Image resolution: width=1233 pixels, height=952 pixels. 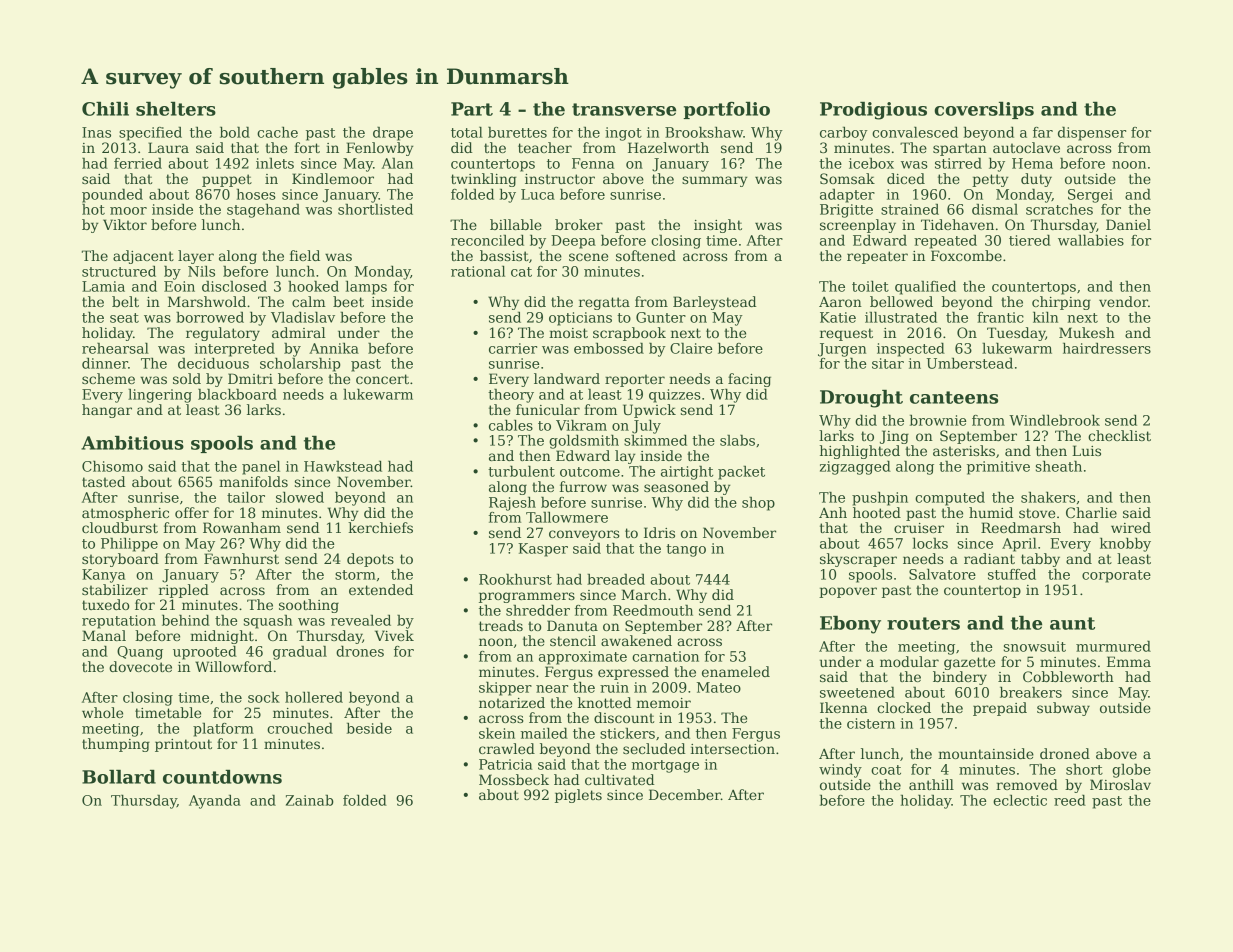 I want to click on countdowns, so click(x=222, y=777).
